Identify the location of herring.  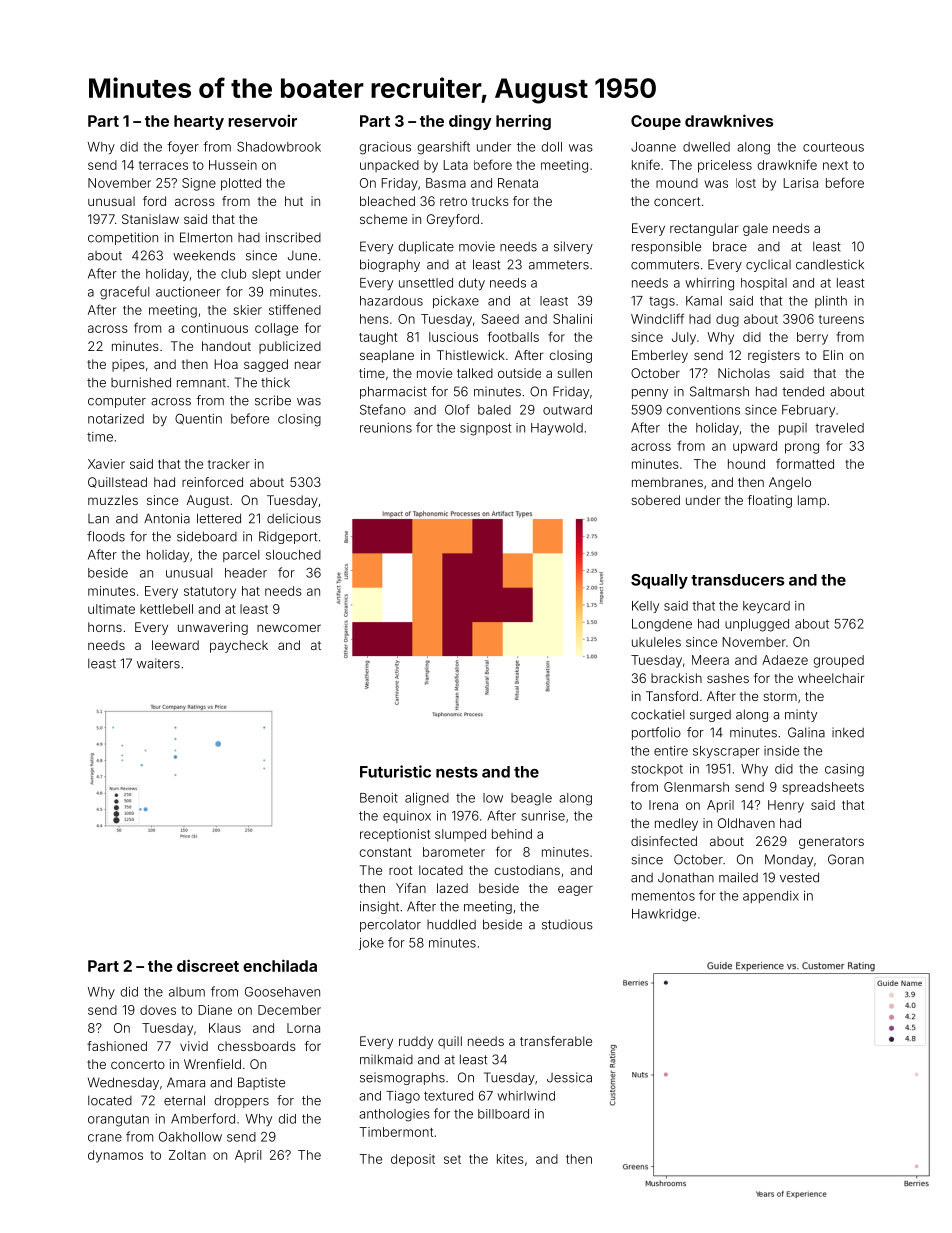
(523, 122).
